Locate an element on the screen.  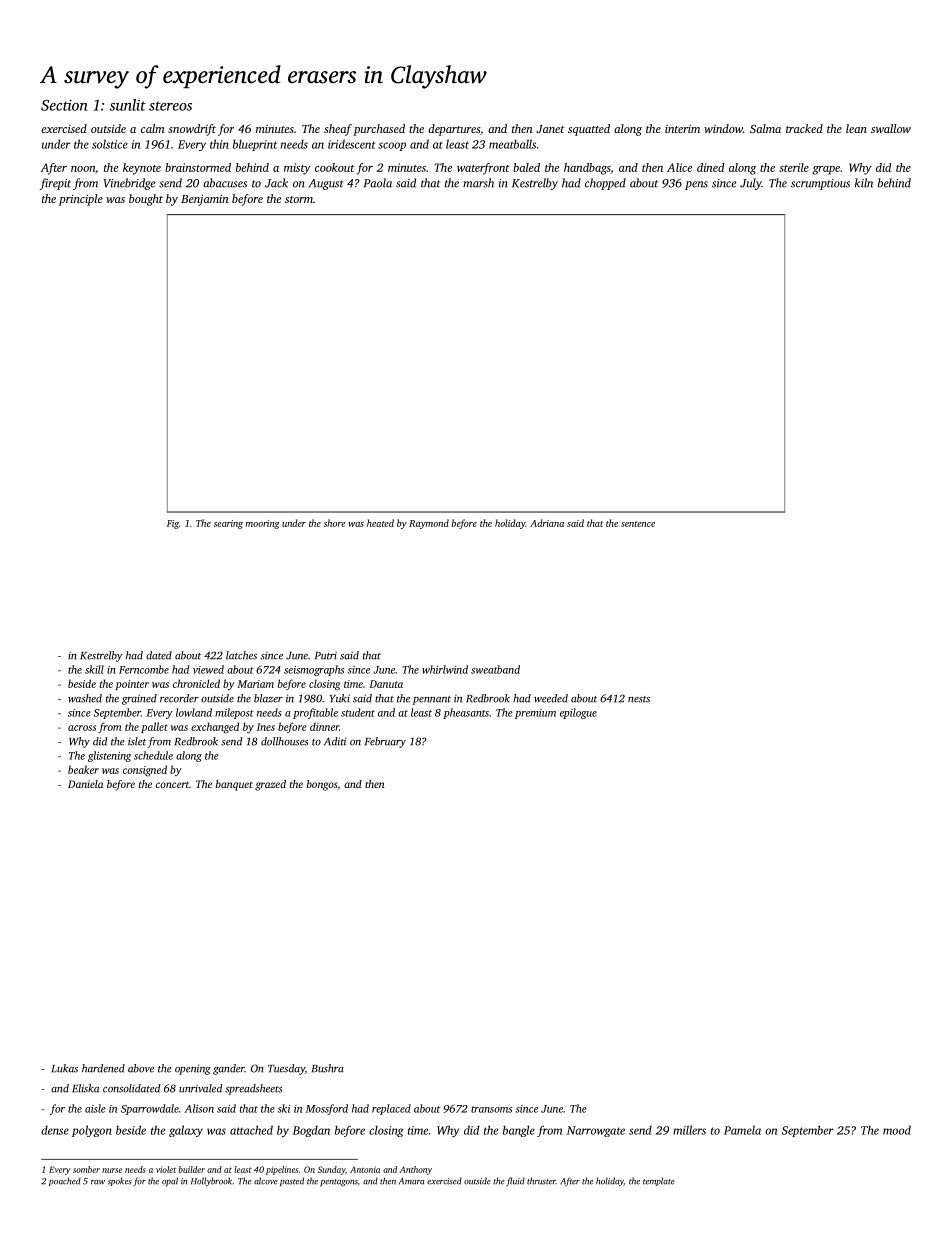
marsh is located at coordinates (478, 183).
